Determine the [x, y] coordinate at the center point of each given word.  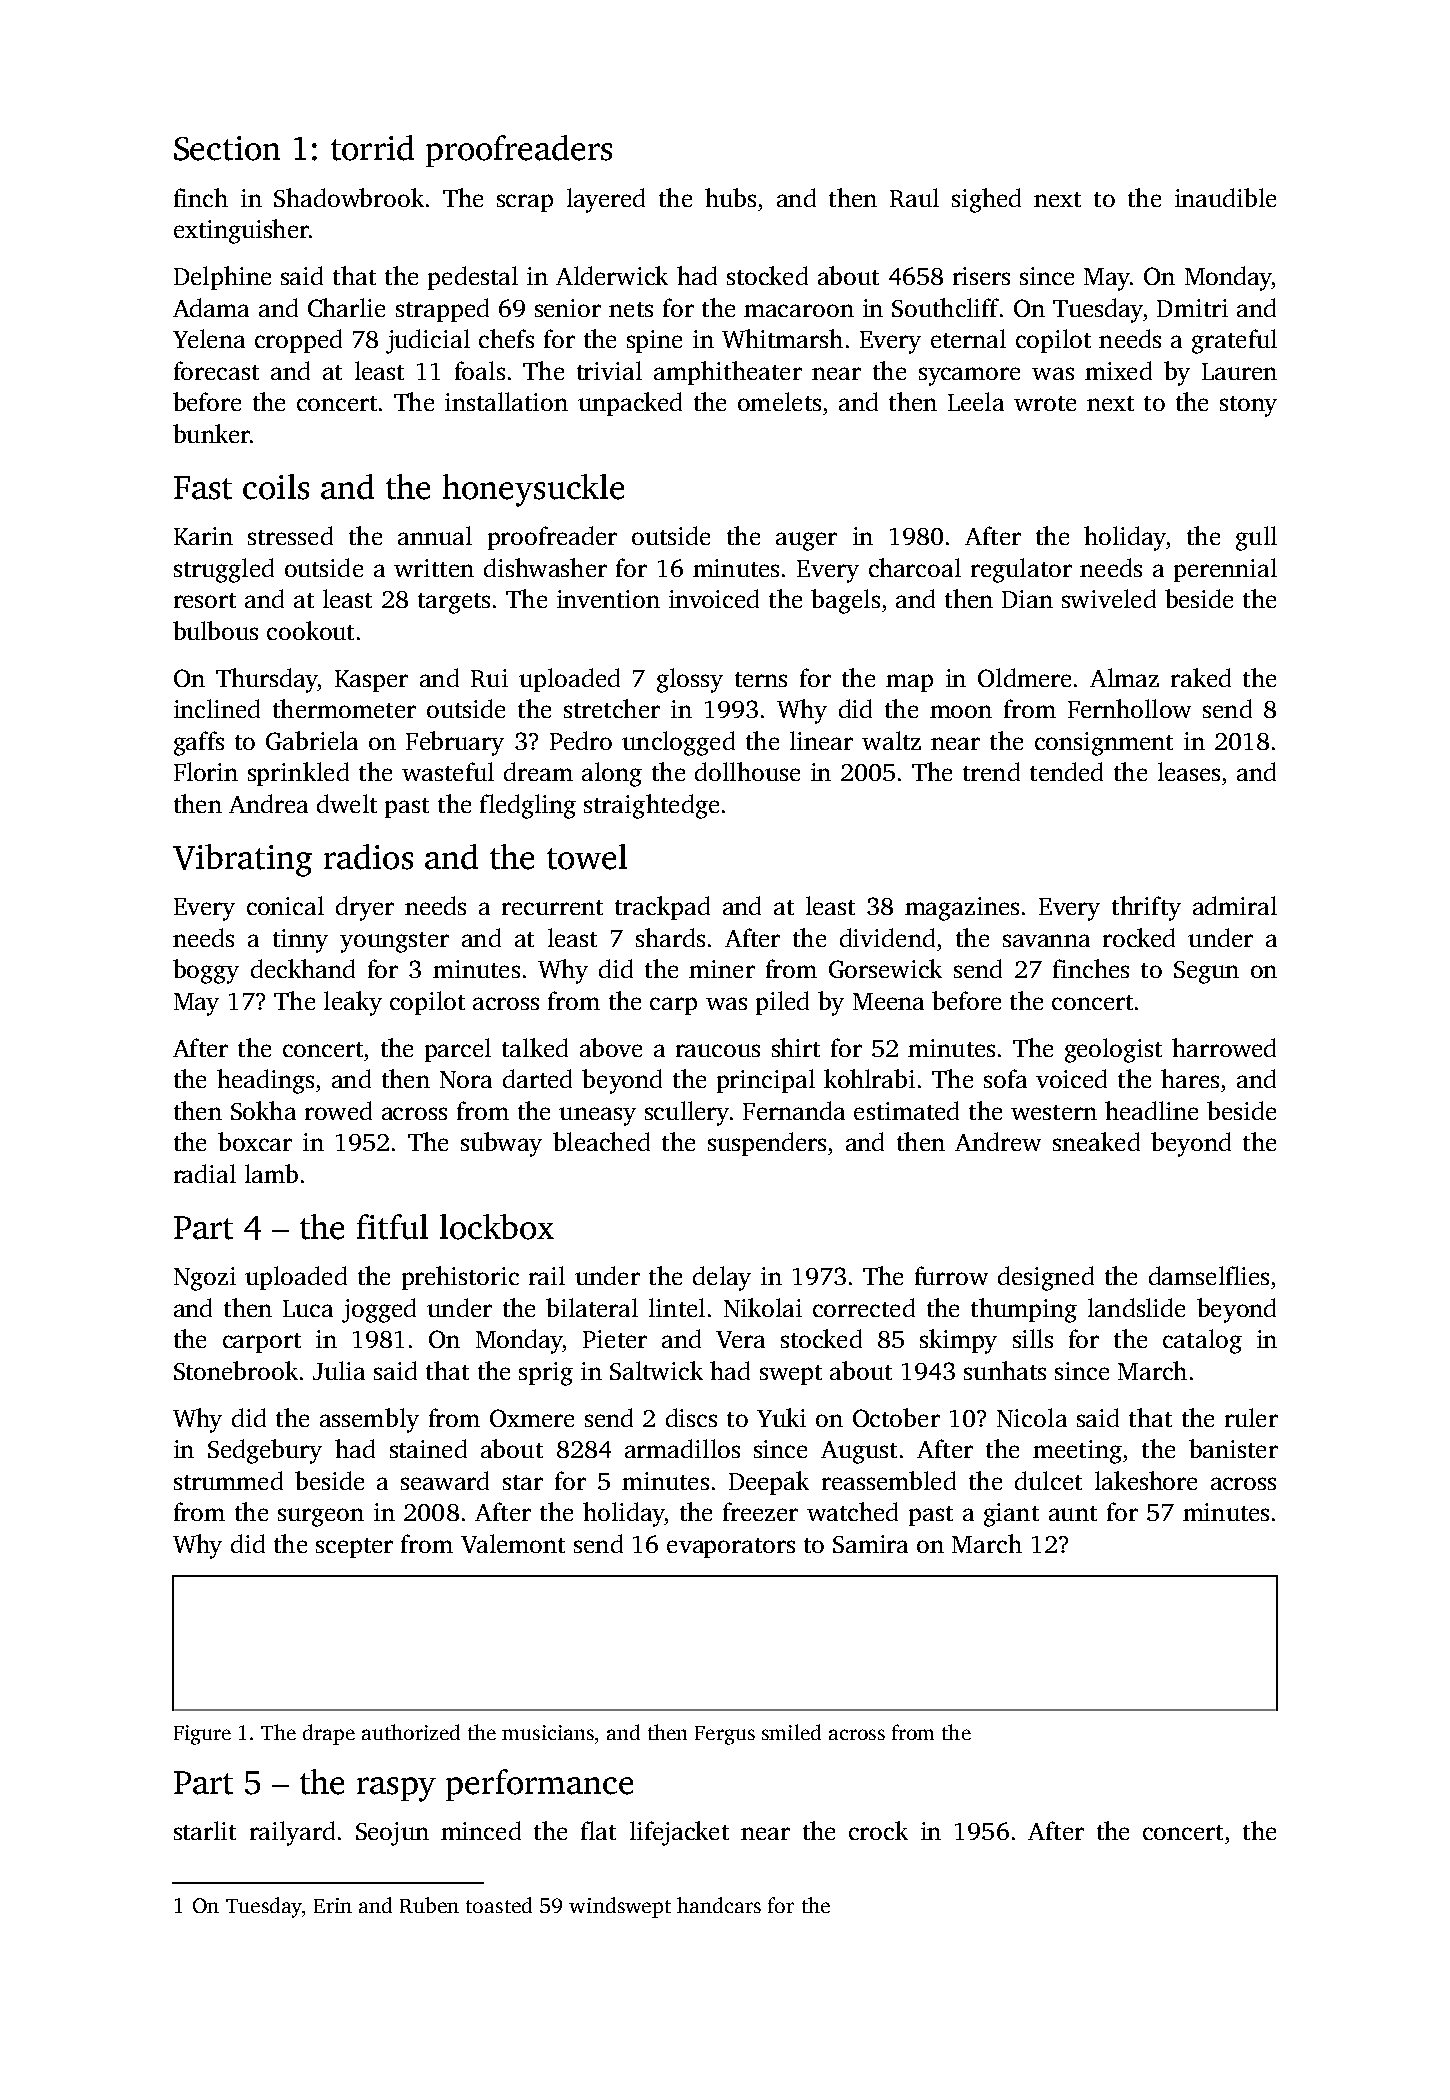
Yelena [209, 338]
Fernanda [794, 1110]
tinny [300, 941]
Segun [1206, 972]
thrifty [1146, 908]
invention [608, 599]
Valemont [513, 1543]
